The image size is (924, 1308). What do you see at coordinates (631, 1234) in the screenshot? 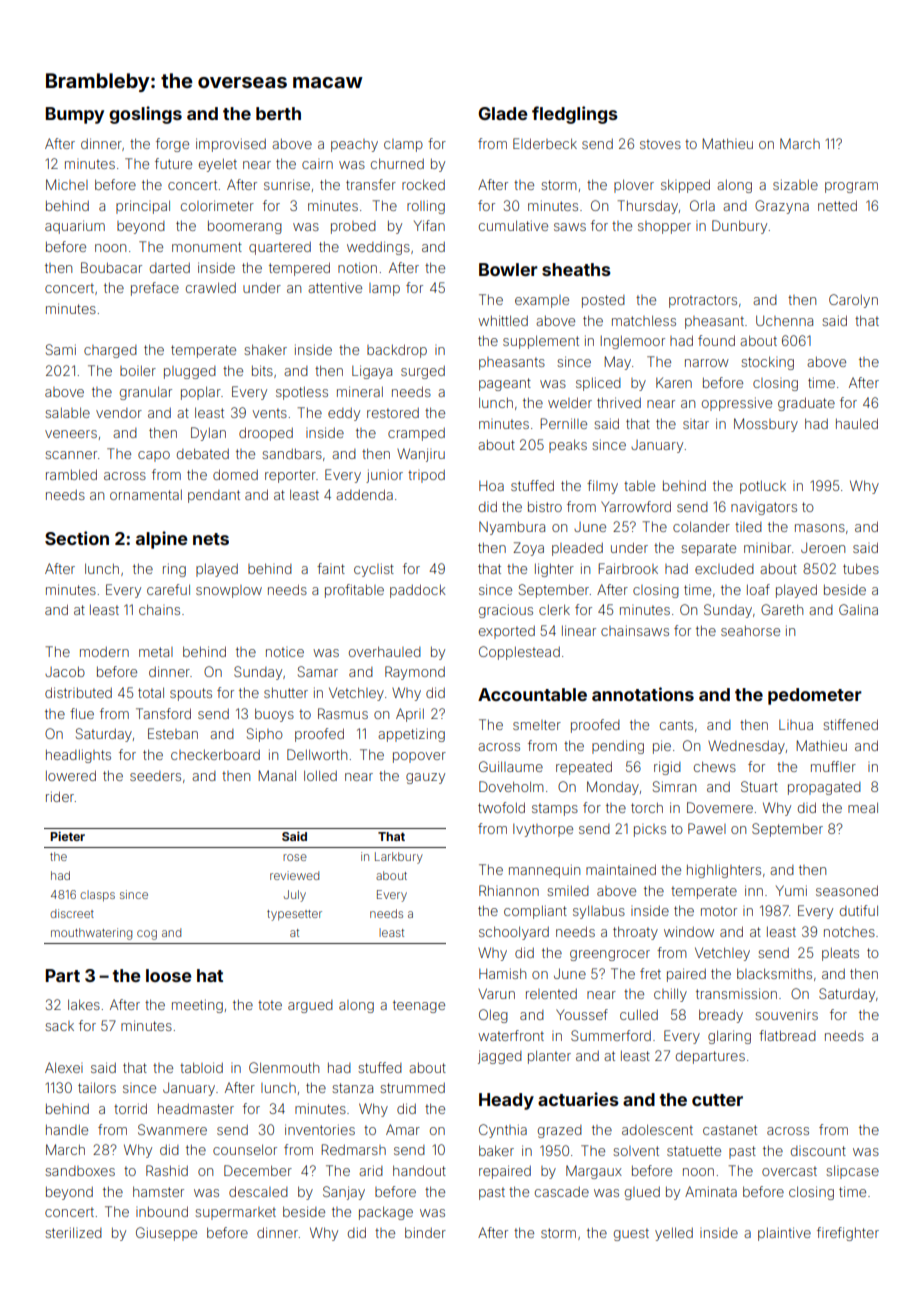
I see `guest` at bounding box center [631, 1234].
